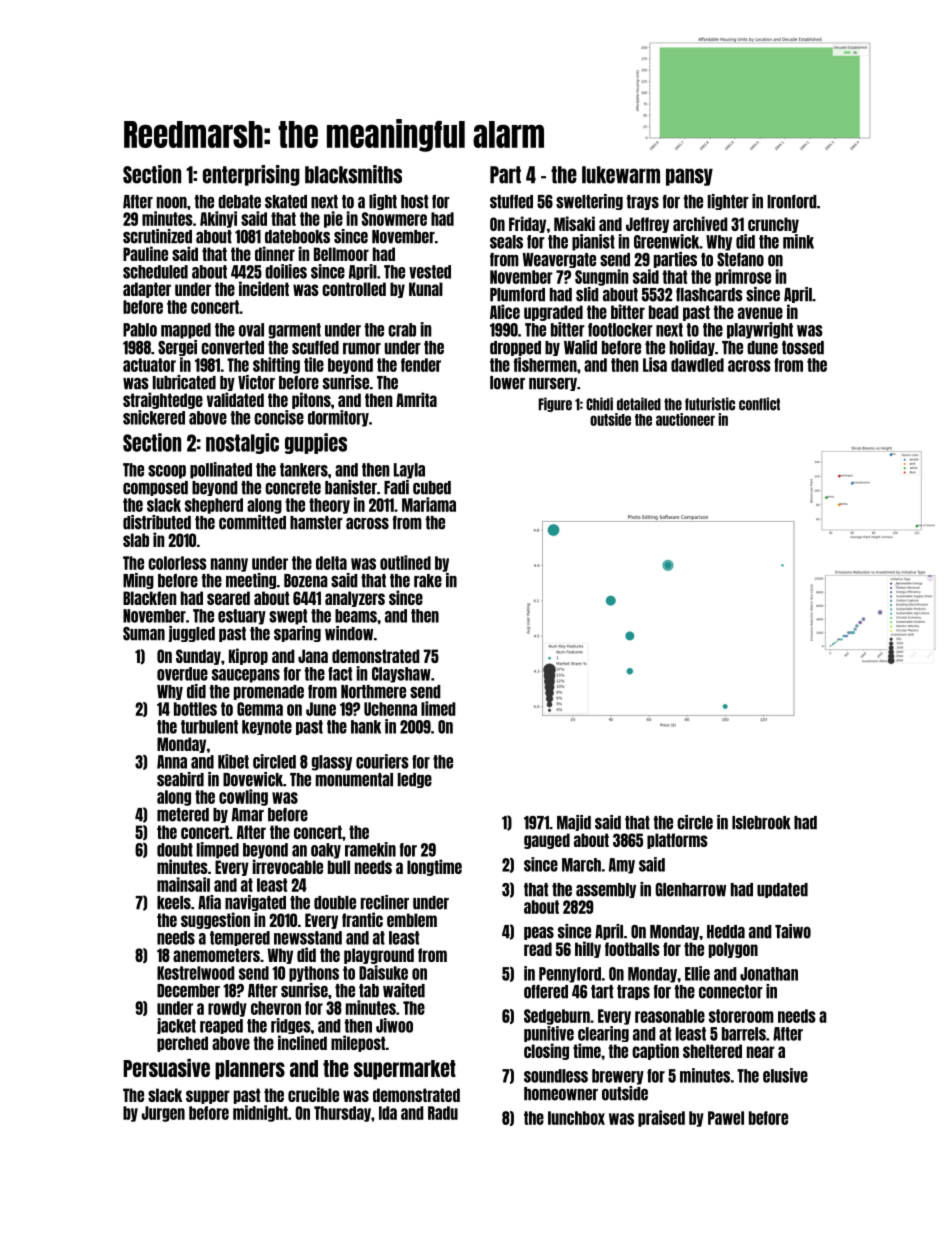 The image size is (952, 1233). Describe the element at coordinates (401, 675) in the screenshot. I see `Clayshaw` at that location.
